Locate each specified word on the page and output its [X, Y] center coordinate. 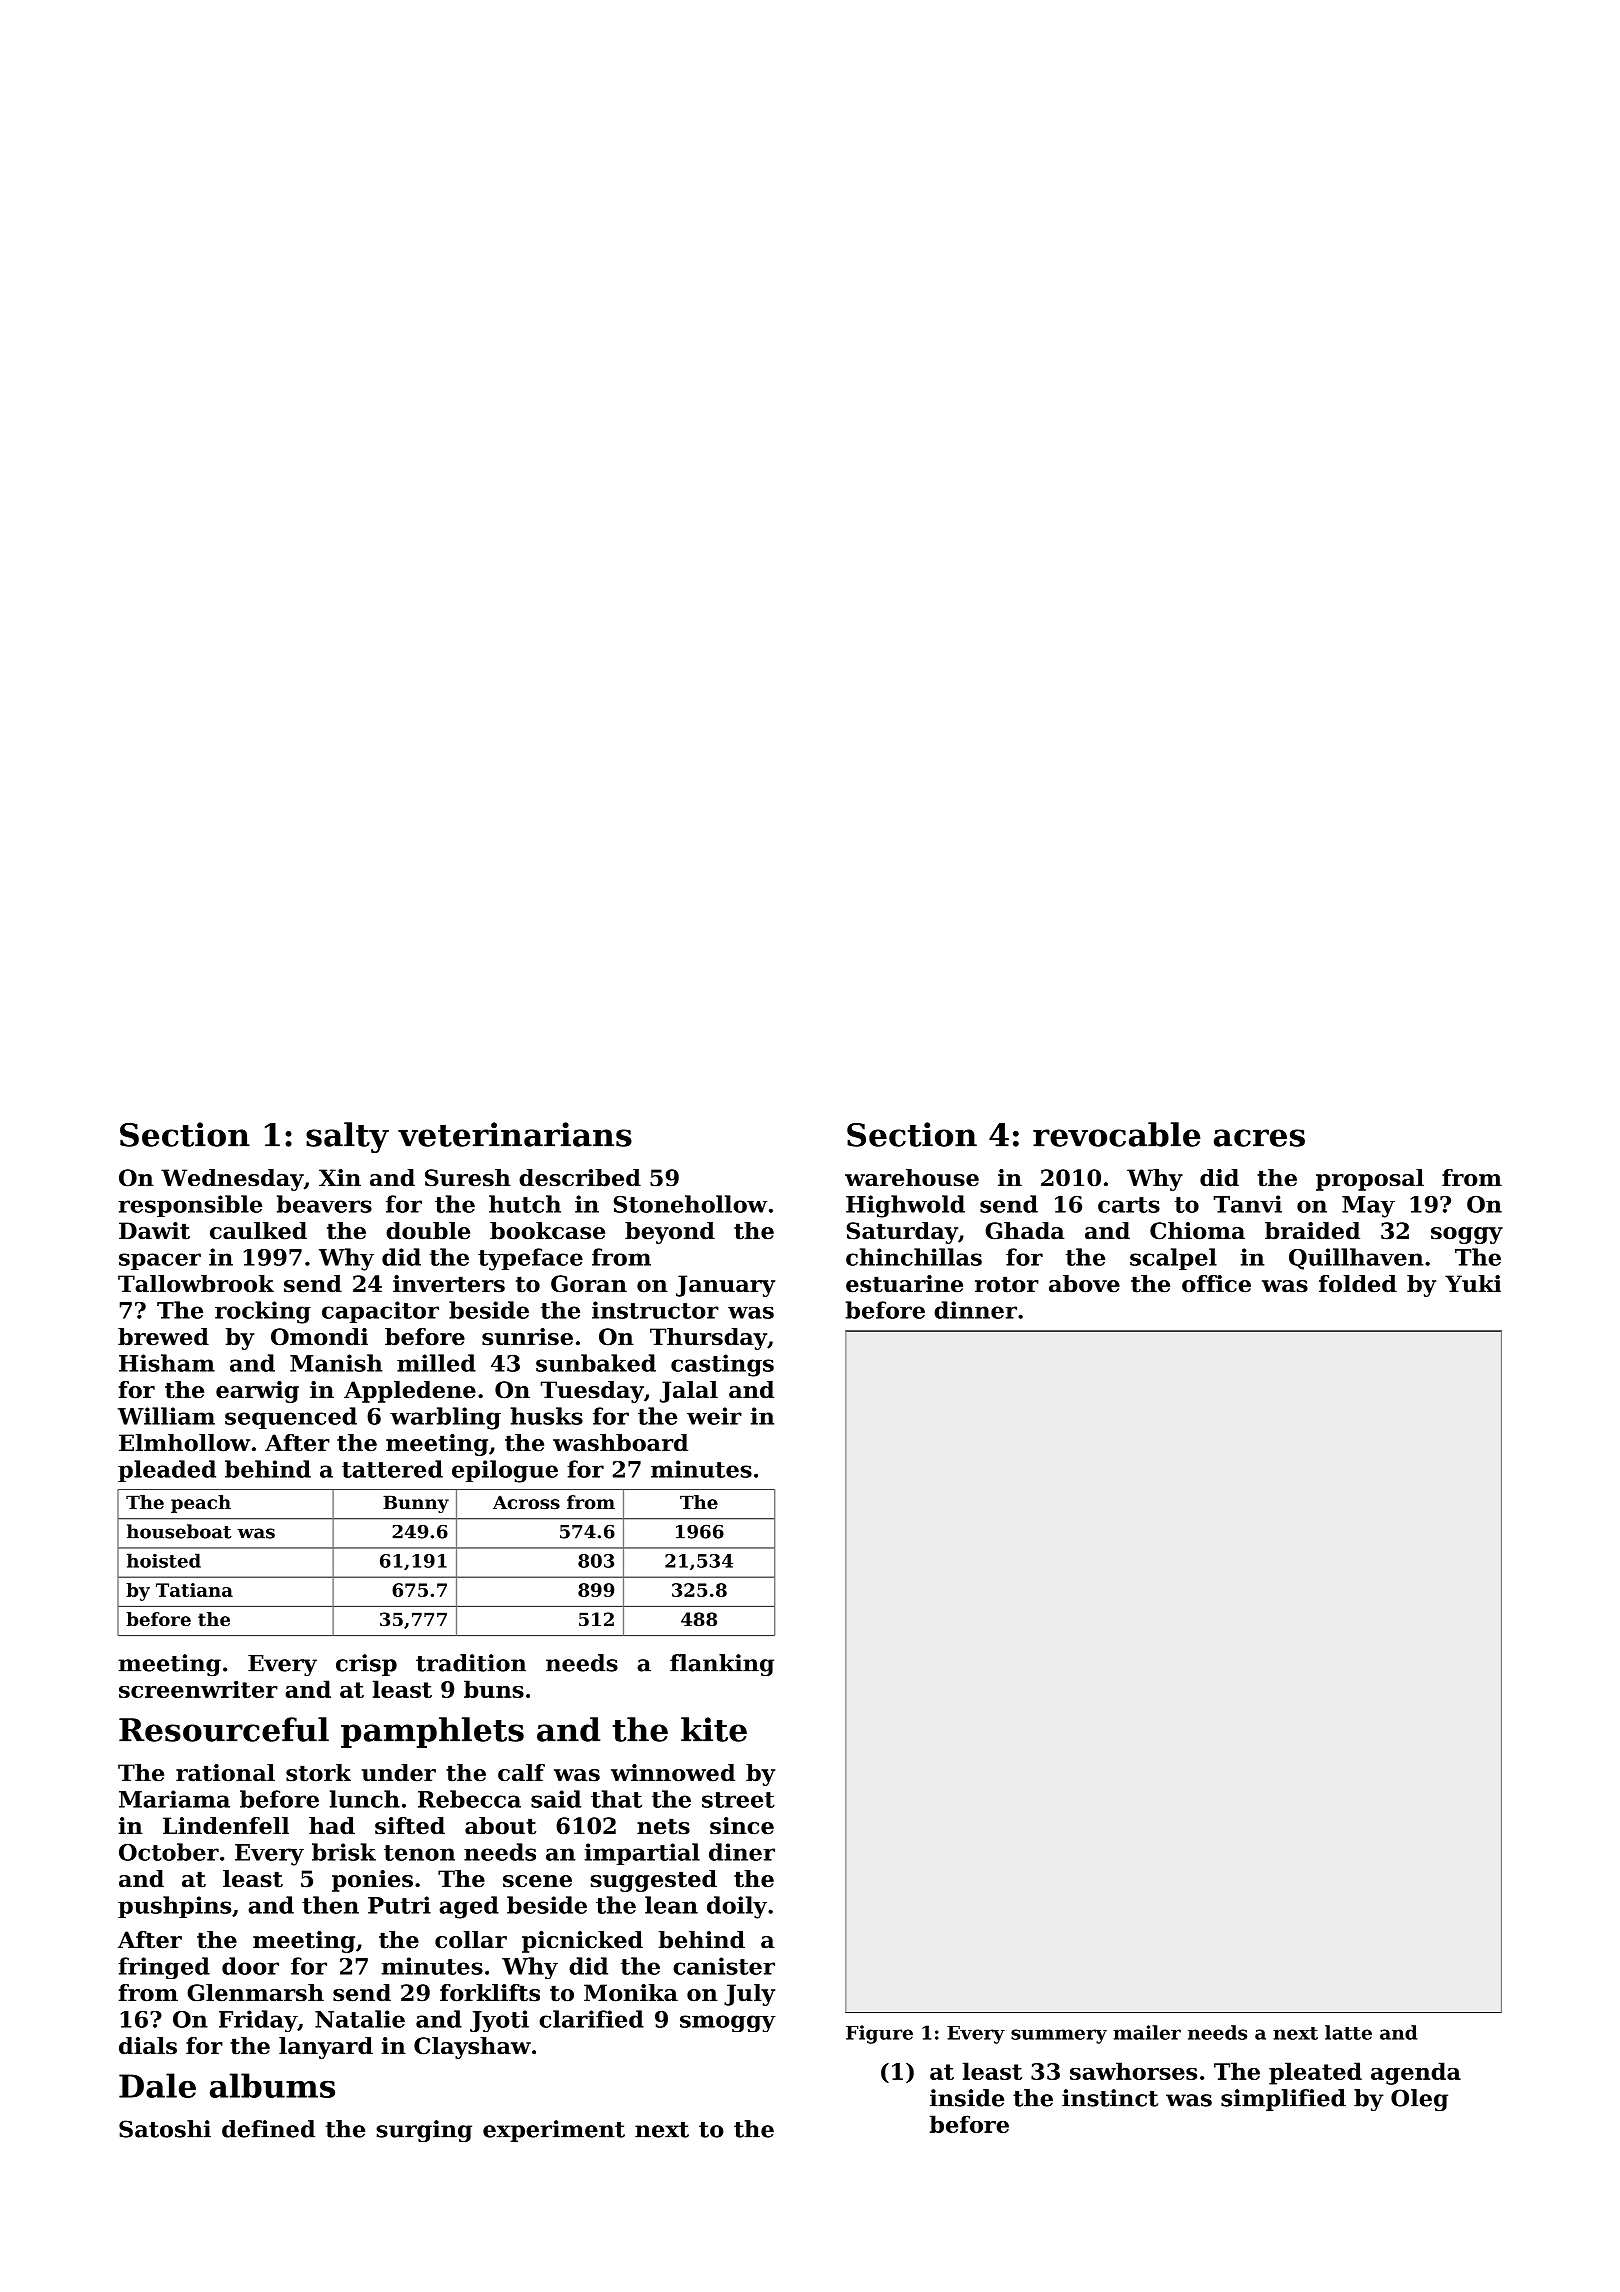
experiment [554, 2131]
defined [268, 2129]
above [1084, 1284]
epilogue [505, 1471]
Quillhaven [1356, 1259]
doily [737, 1907]
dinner [975, 1310]
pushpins [174, 1907]
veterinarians [515, 1134]
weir [714, 1416]
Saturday [902, 1233]
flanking [722, 1665]
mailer [1147, 2032]
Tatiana [194, 1590]
